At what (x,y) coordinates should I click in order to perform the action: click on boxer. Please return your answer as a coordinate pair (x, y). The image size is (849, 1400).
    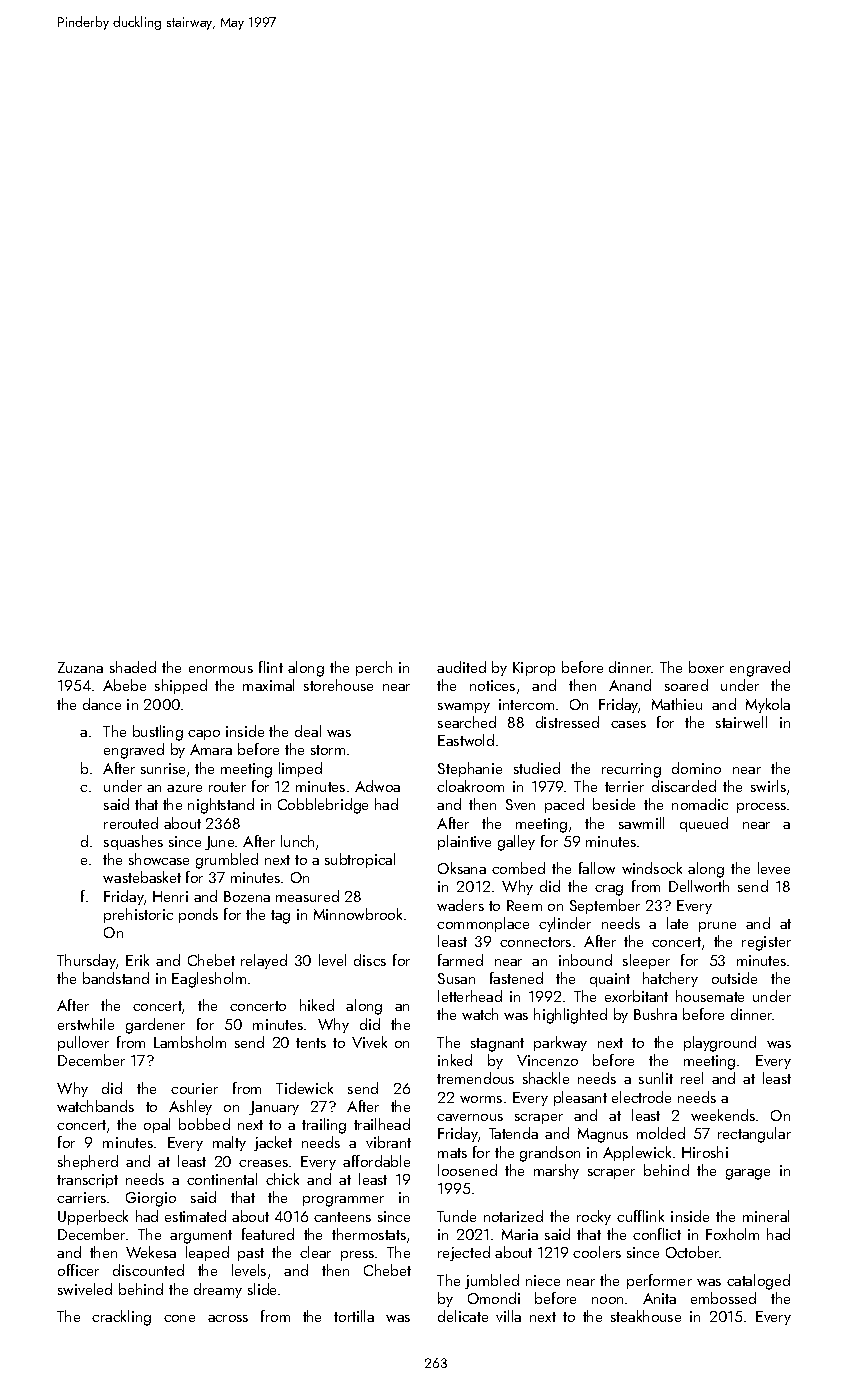
    Looking at the image, I should click on (706, 667).
